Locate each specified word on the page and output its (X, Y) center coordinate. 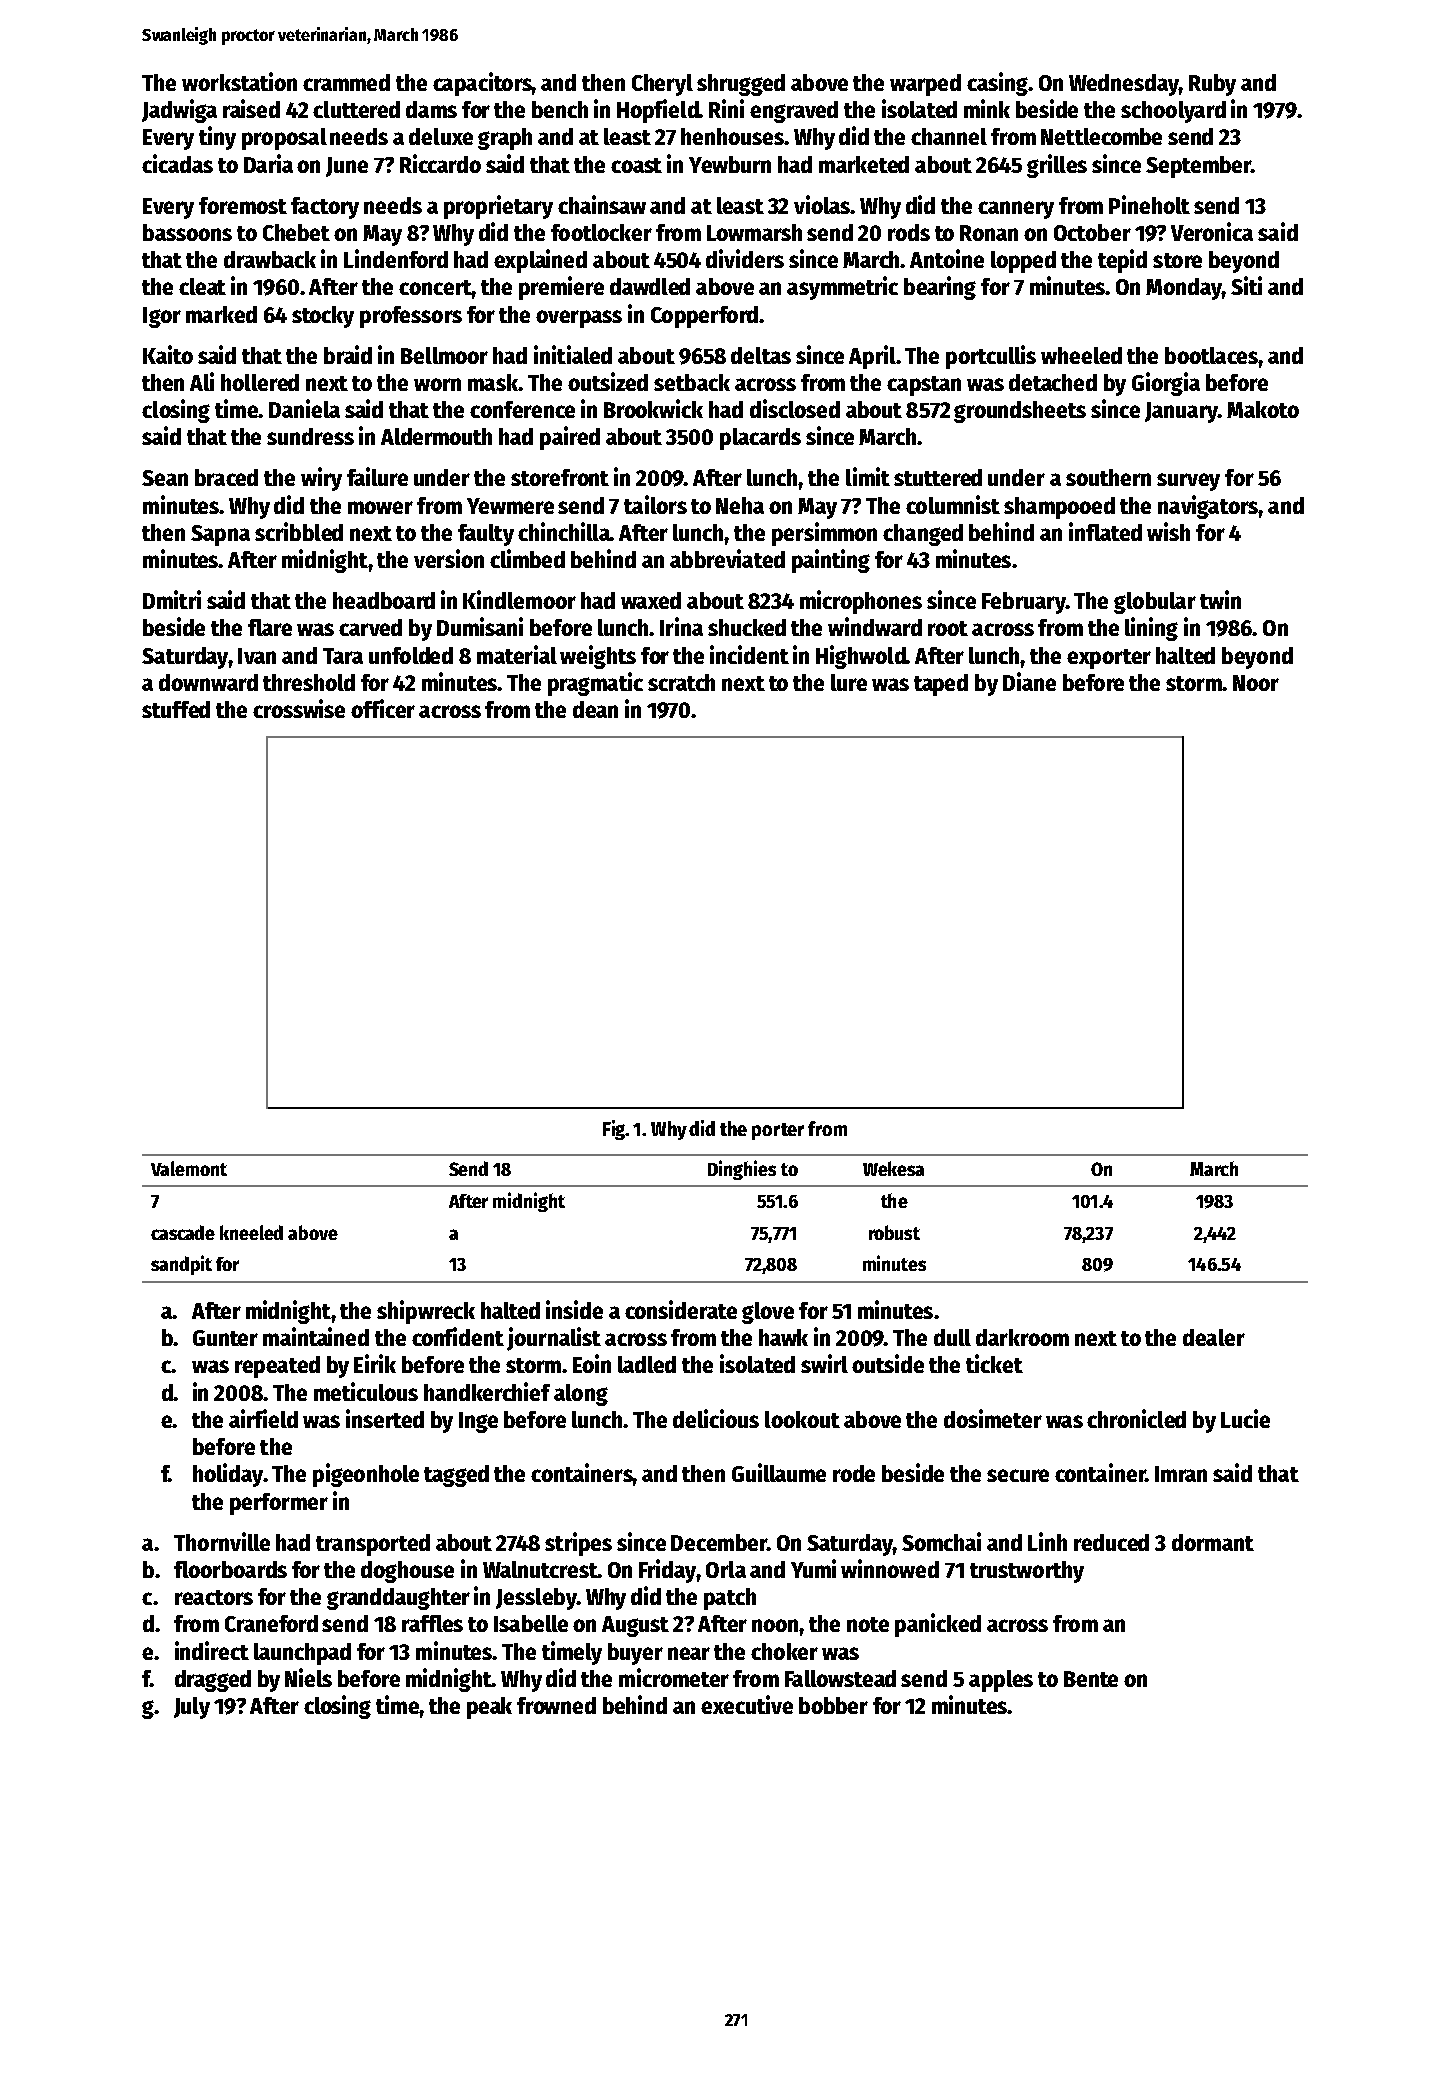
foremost (243, 205)
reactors (214, 1597)
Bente (1091, 1679)
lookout (802, 1419)
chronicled (1136, 1418)
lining (1151, 629)
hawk (783, 1337)
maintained (316, 1336)
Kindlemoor (519, 599)
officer (383, 708)
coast (636, 165)
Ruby (1212, 85)
